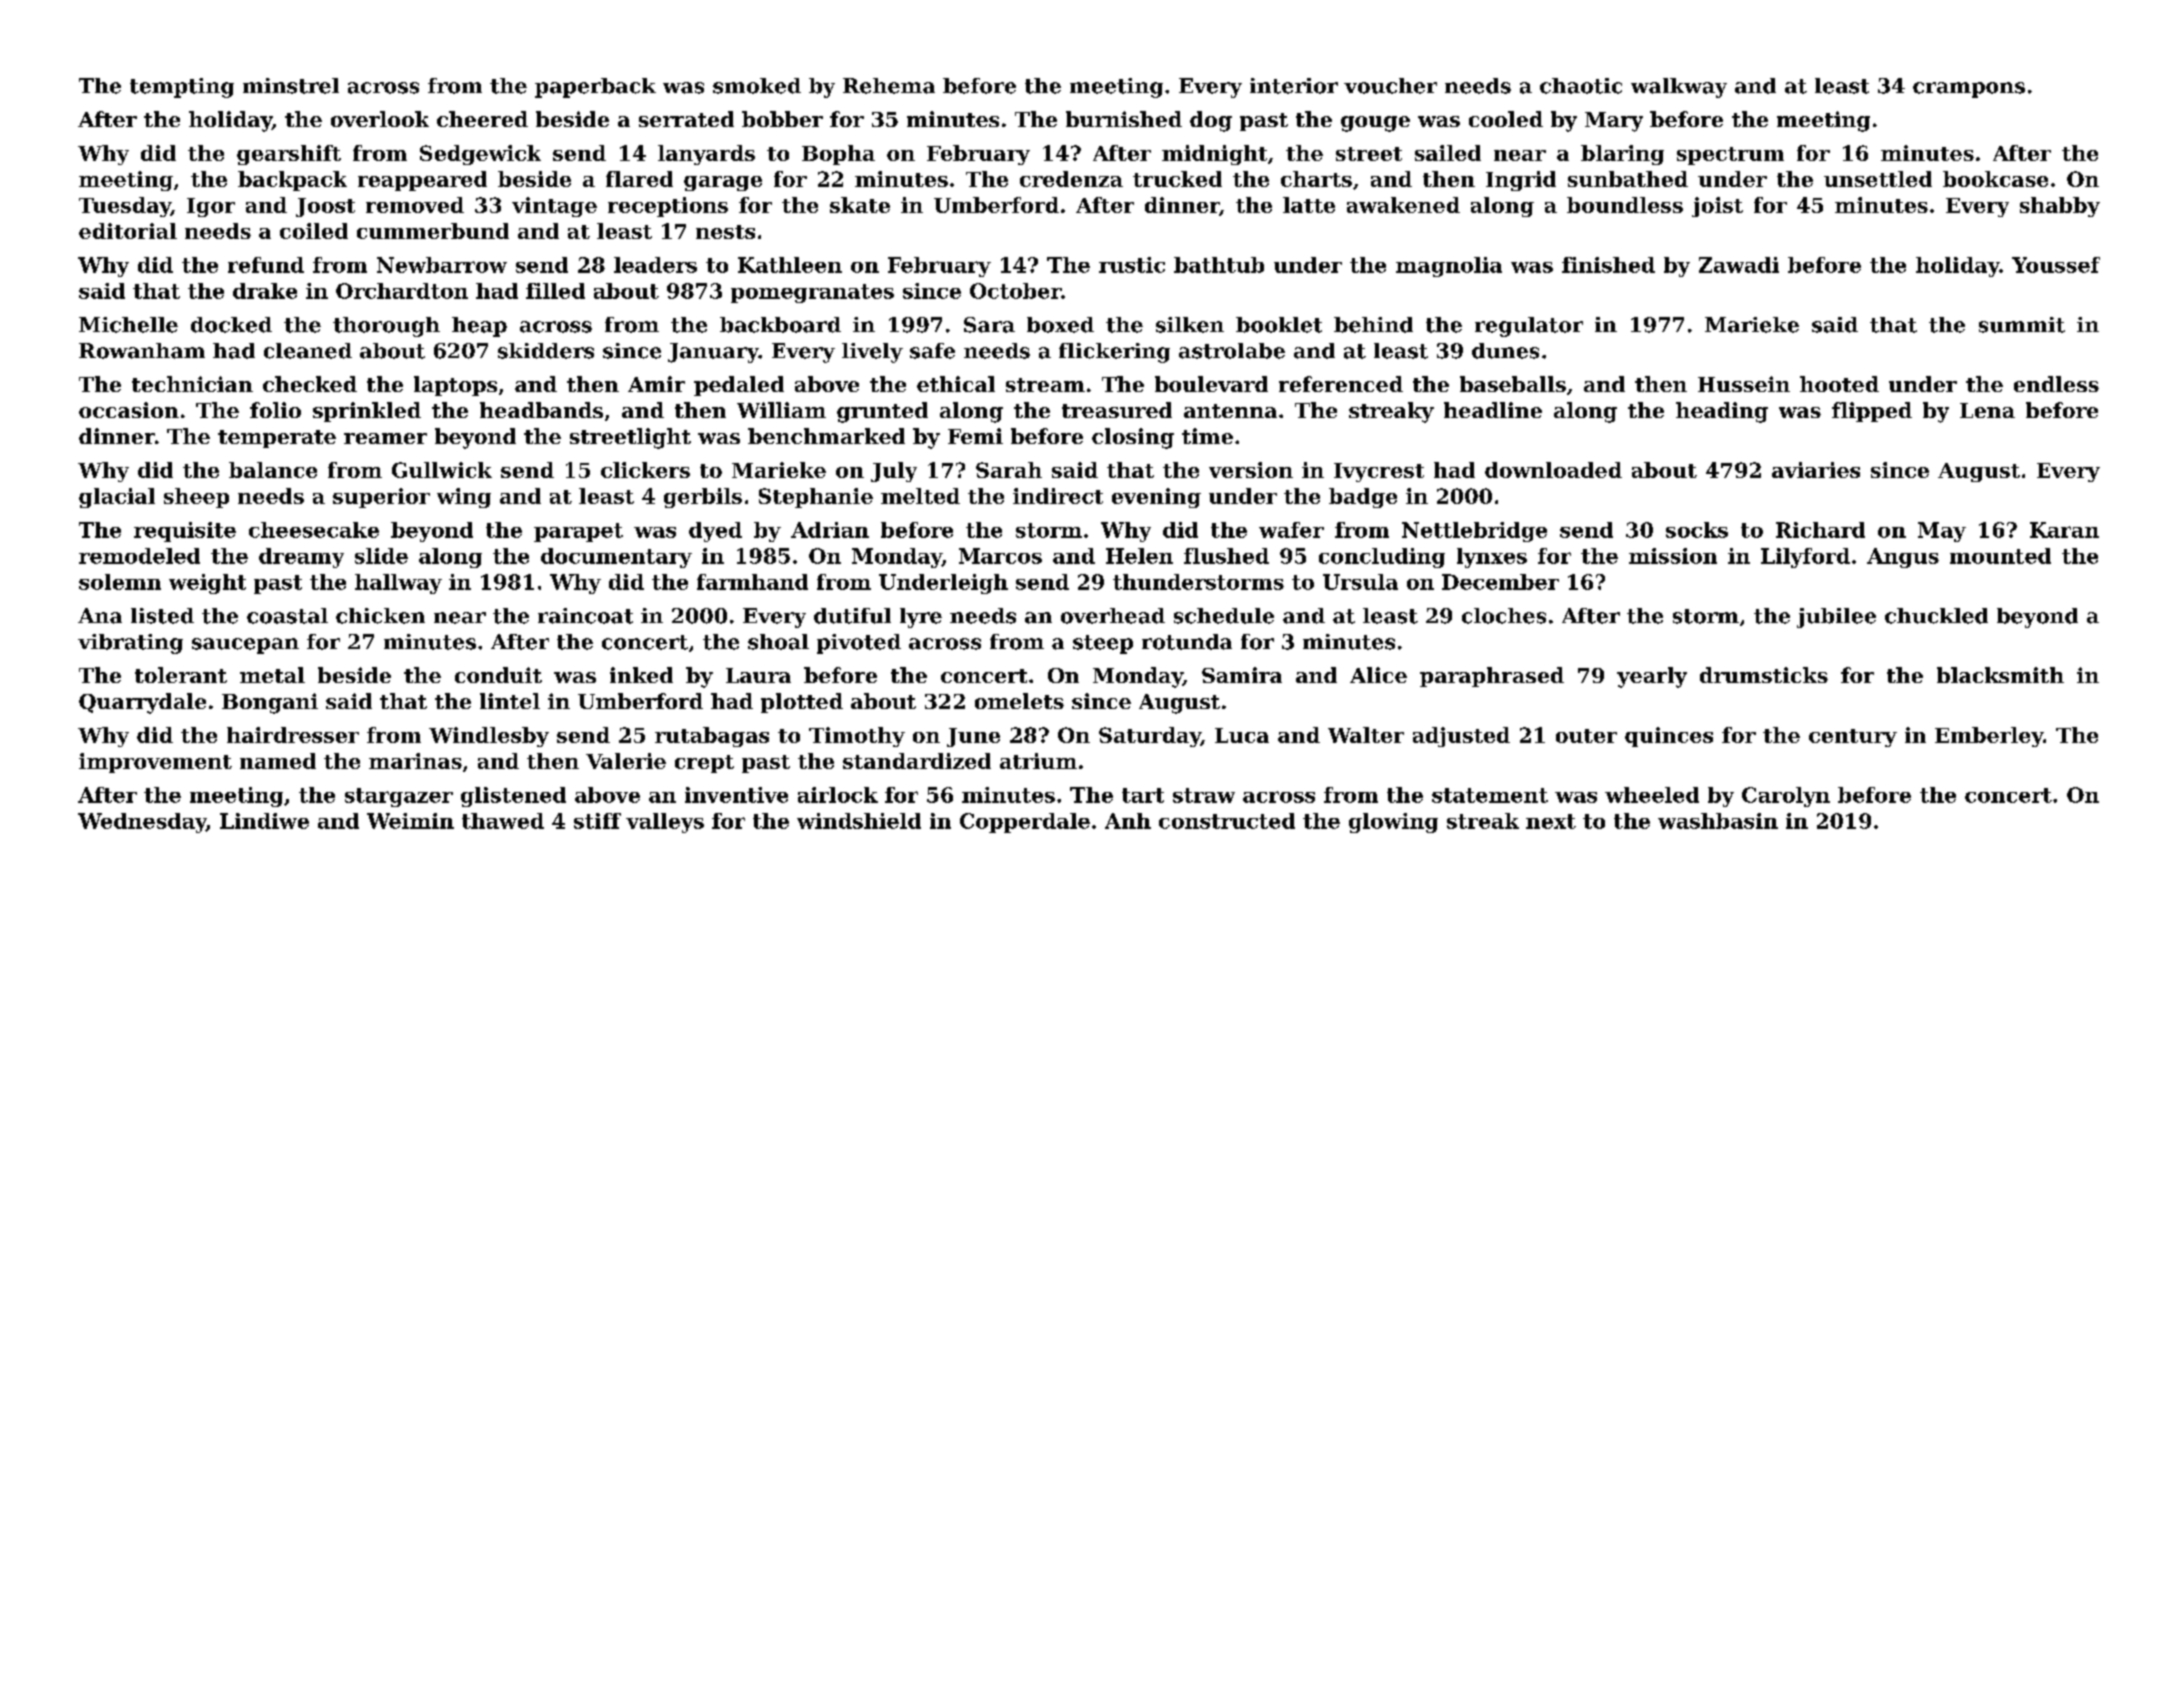 The image size is (2178, 1683). Describe the element at coordinates (272, 675) in the page. I see `metal` at that location.
